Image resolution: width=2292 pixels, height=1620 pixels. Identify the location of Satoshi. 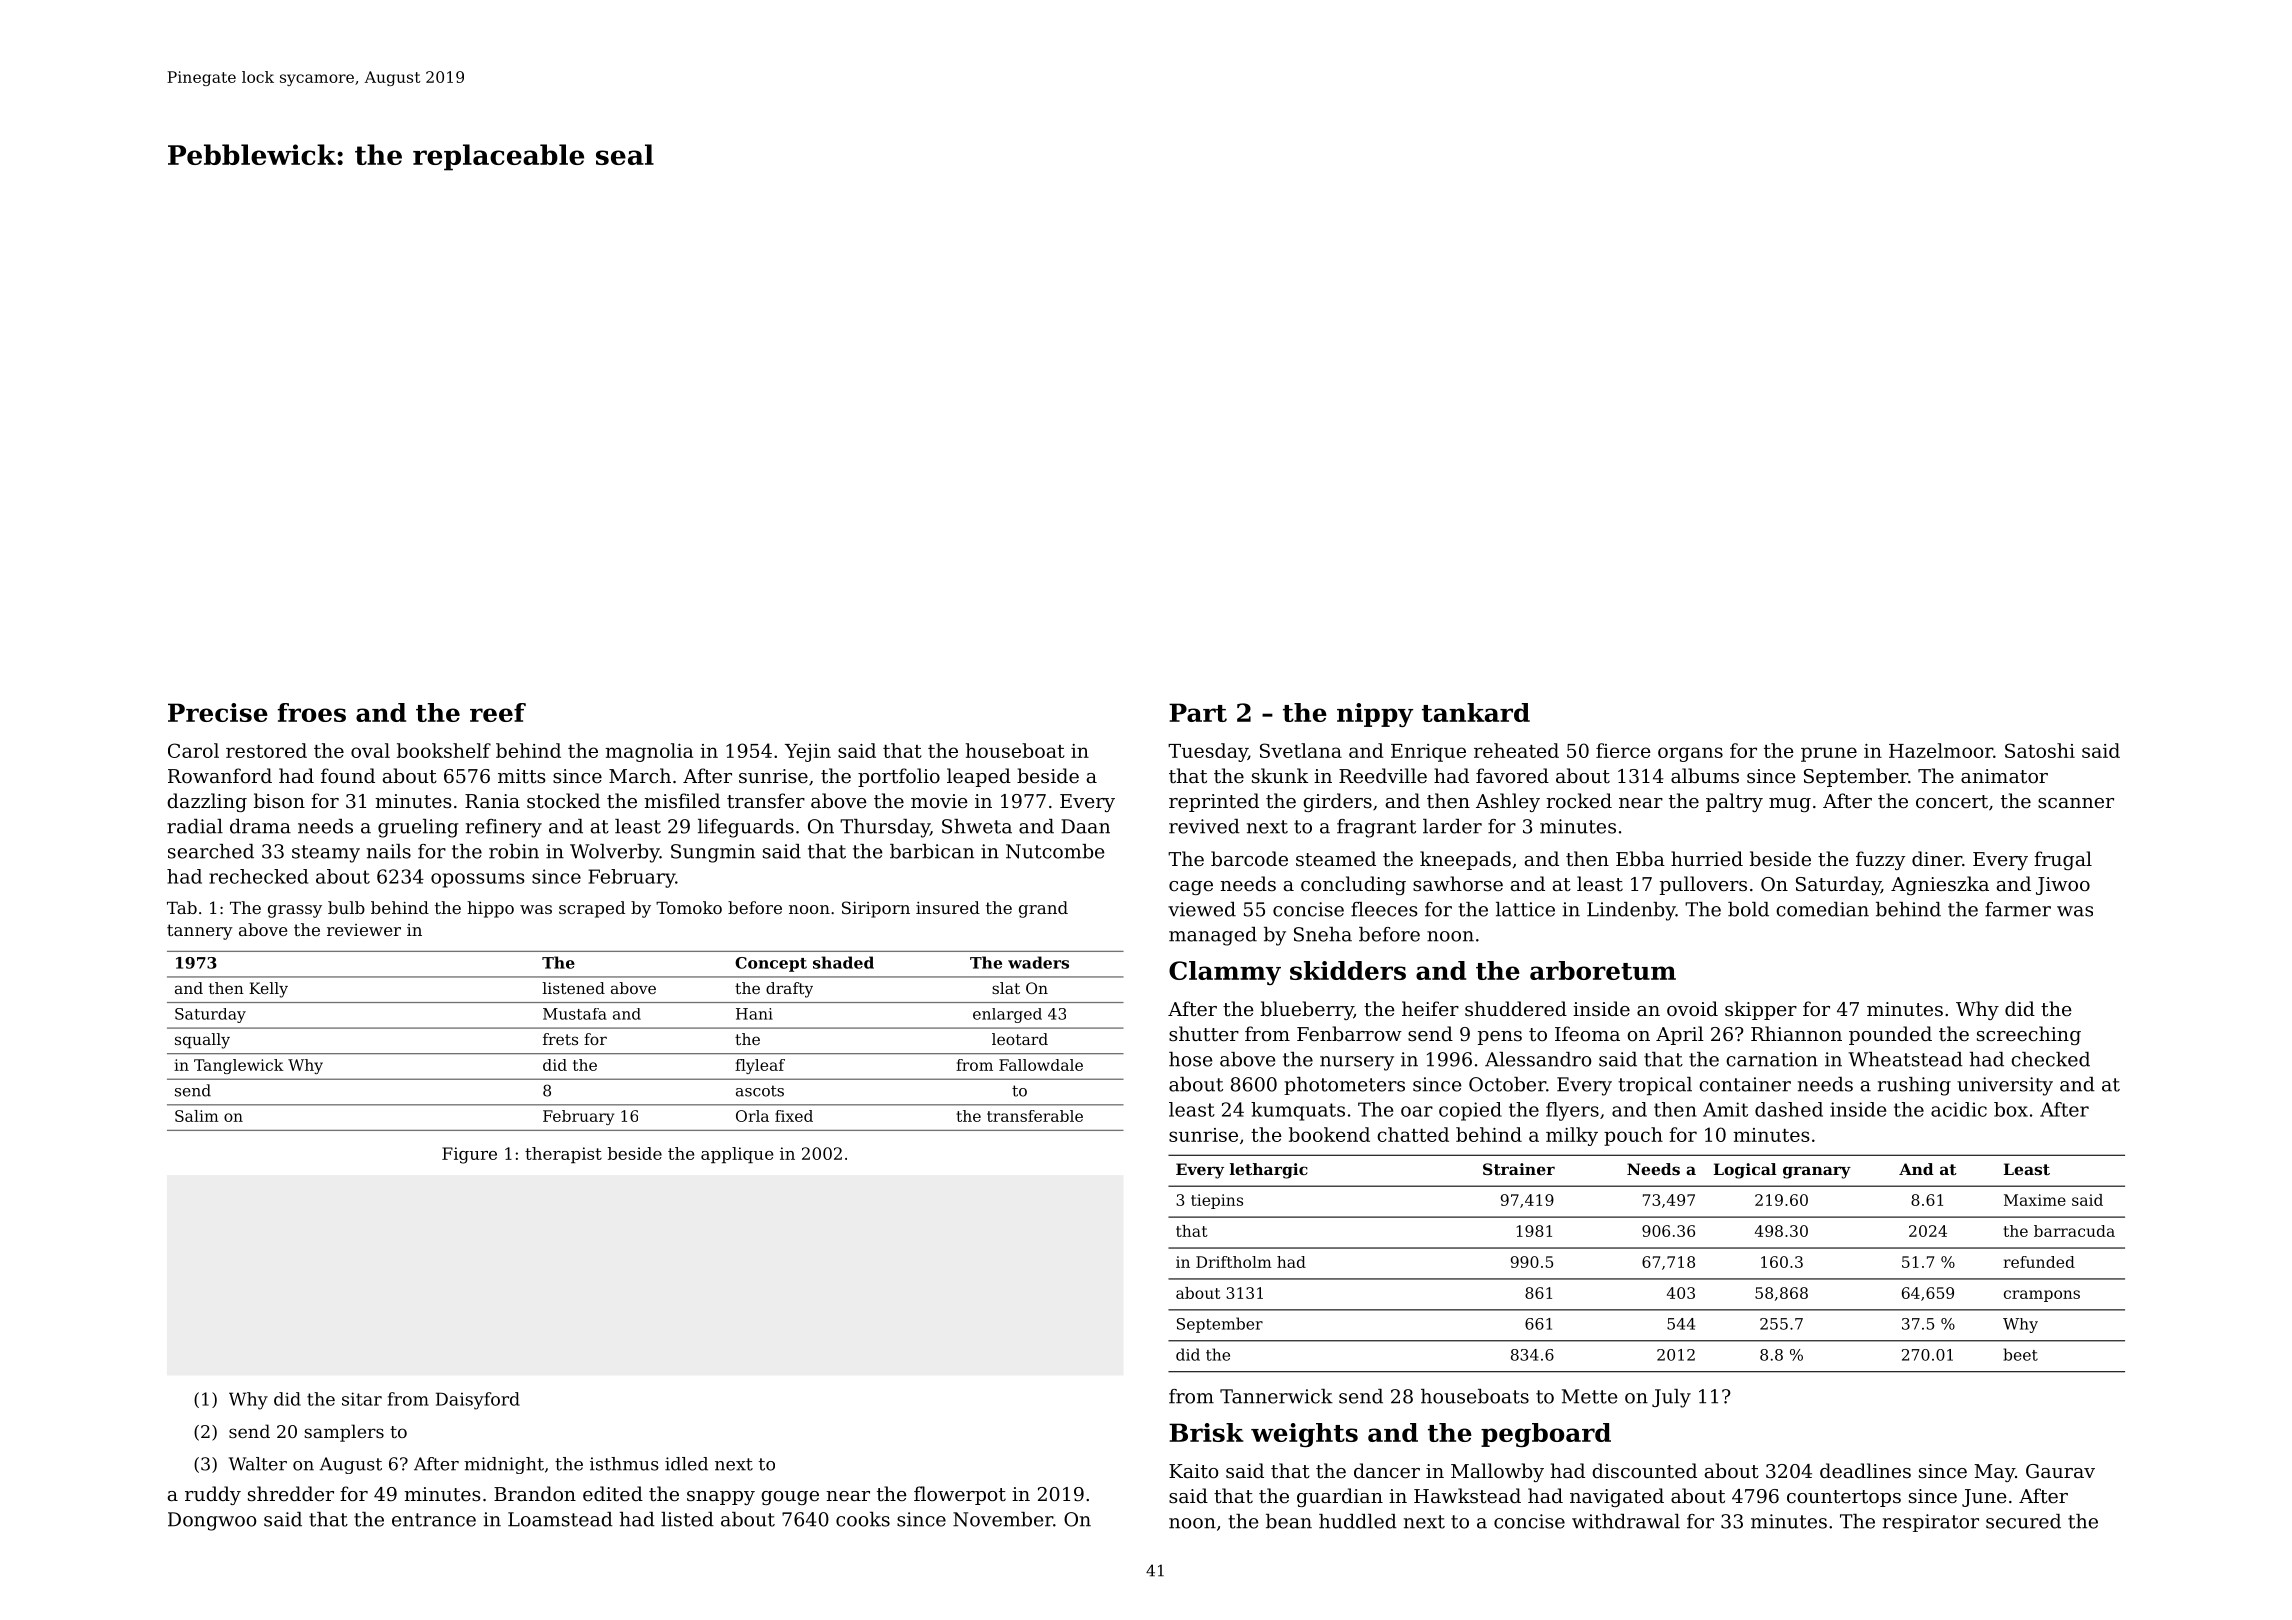
(2040, 750).
